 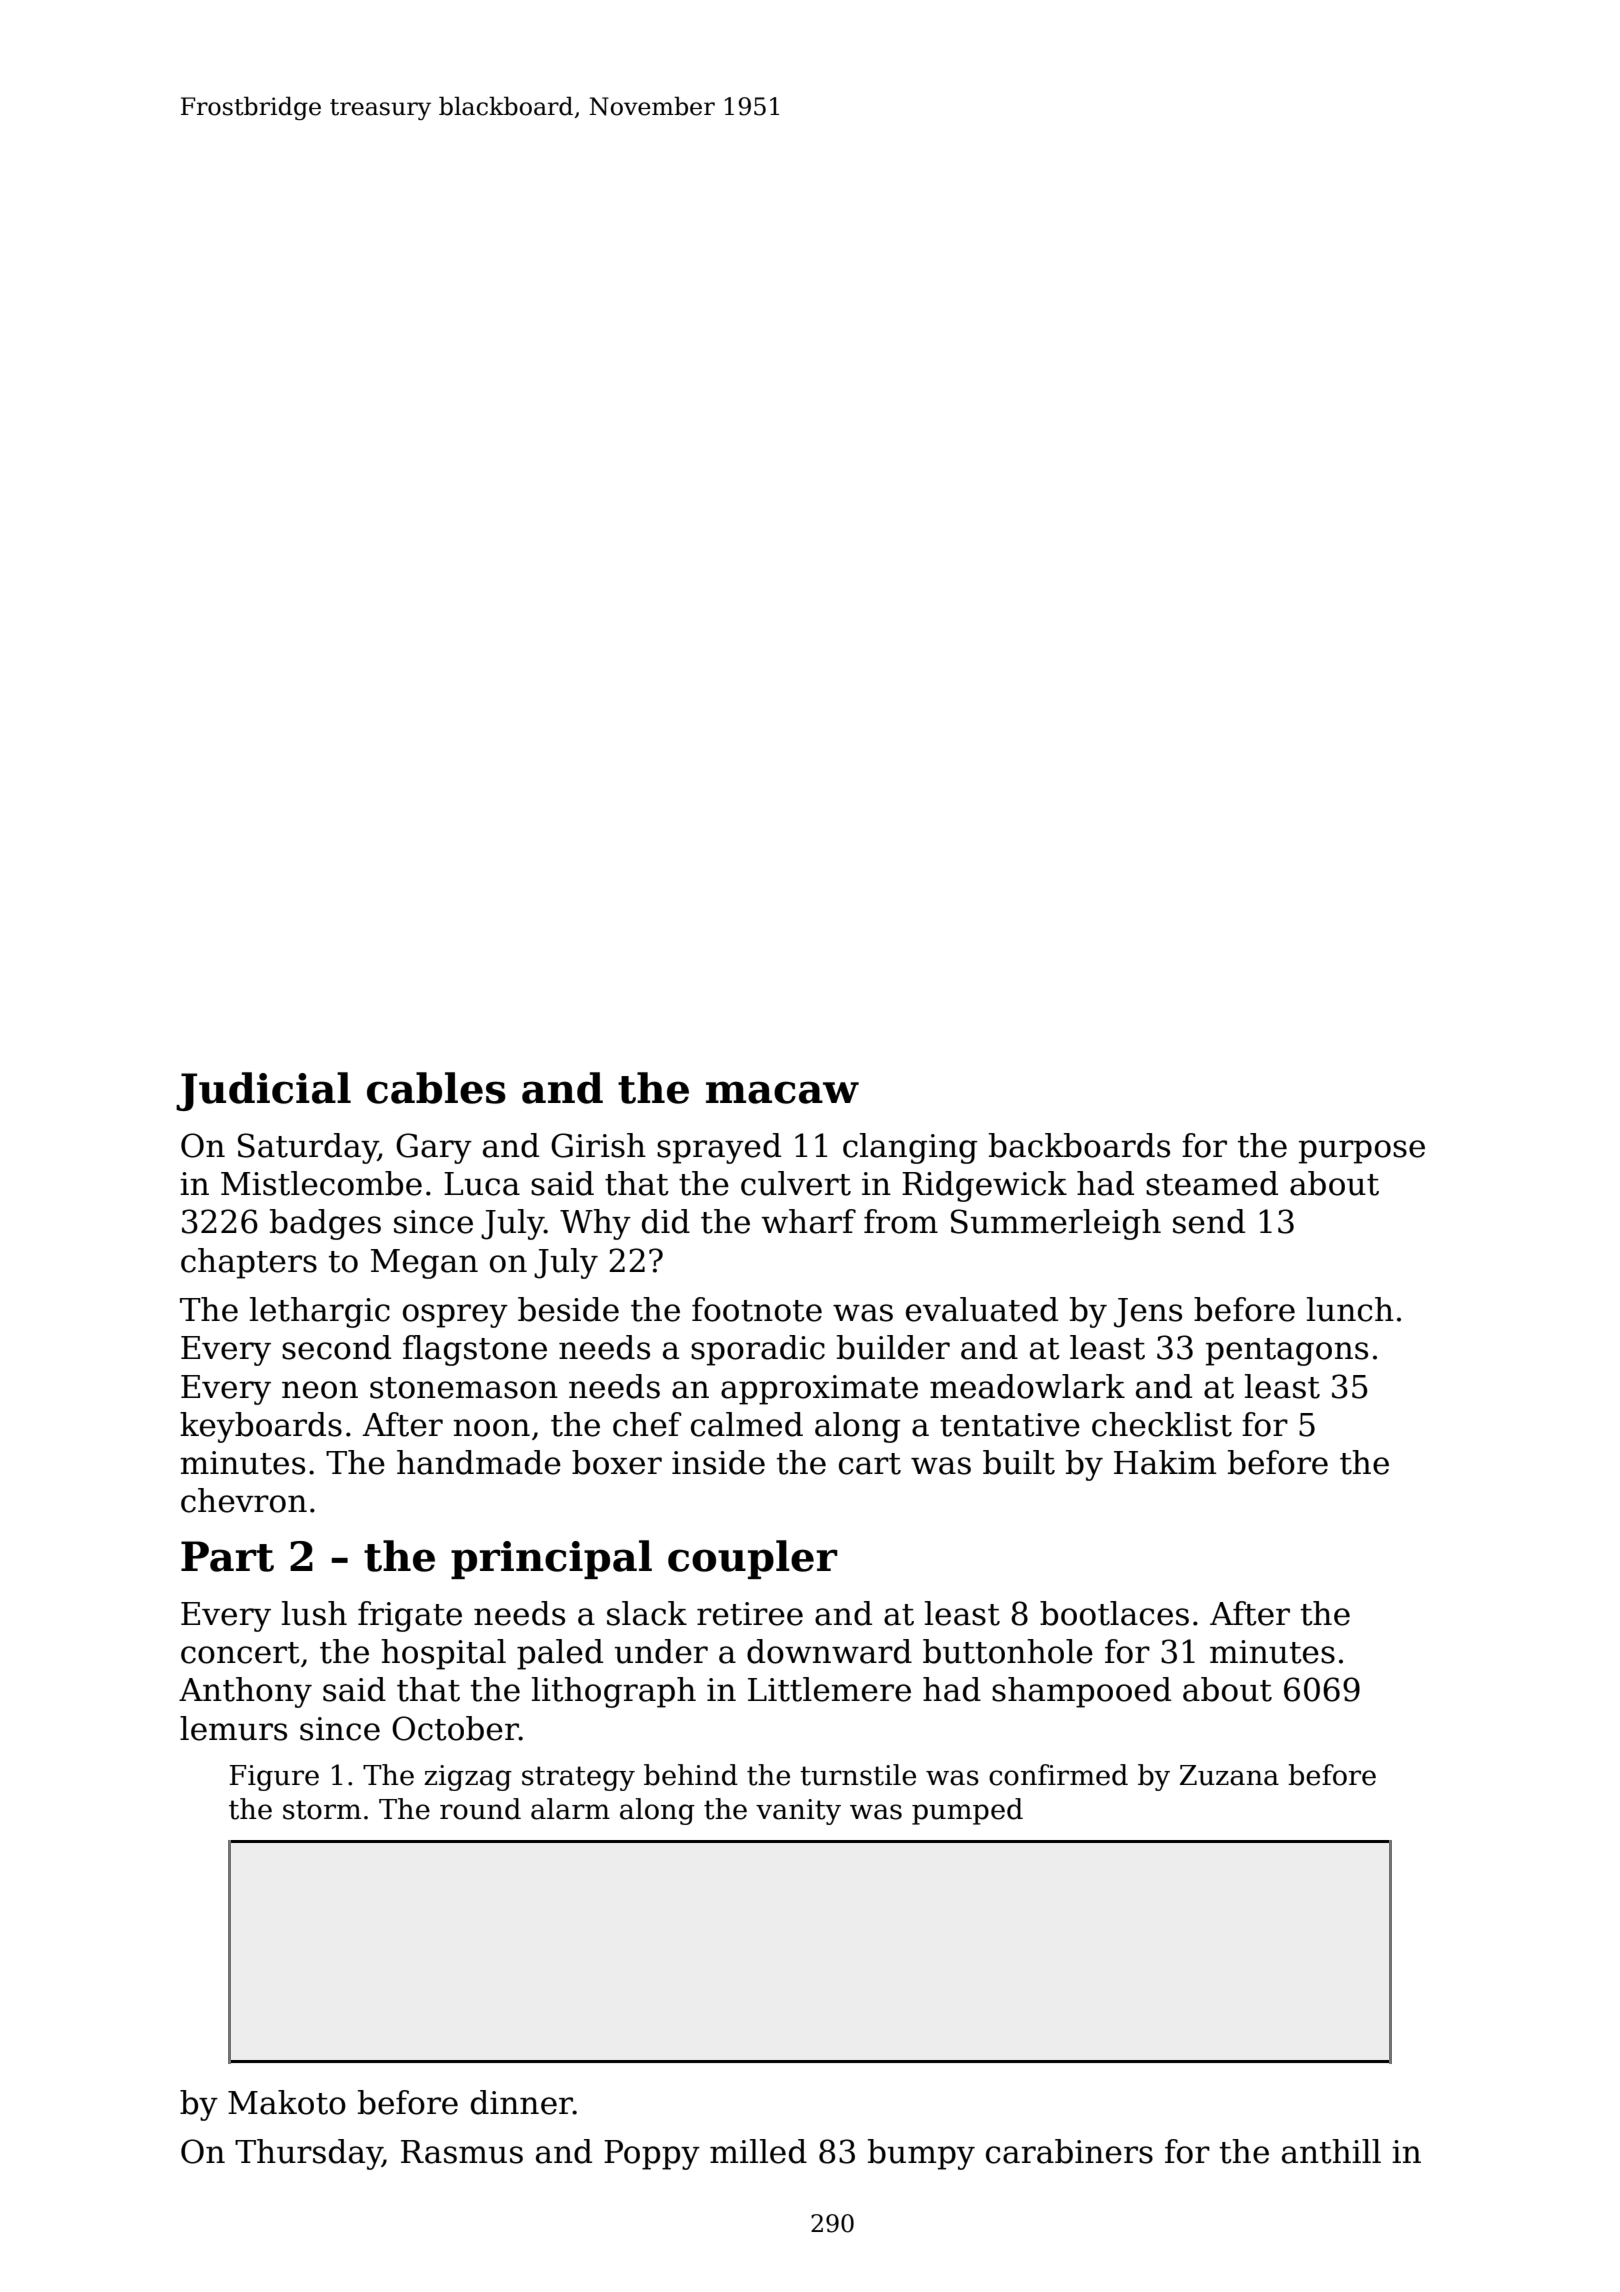 What do you see at coordinates (1331, 2151) in the screenshot?
I see `anthill` at bounding box center [1331, 2151].
